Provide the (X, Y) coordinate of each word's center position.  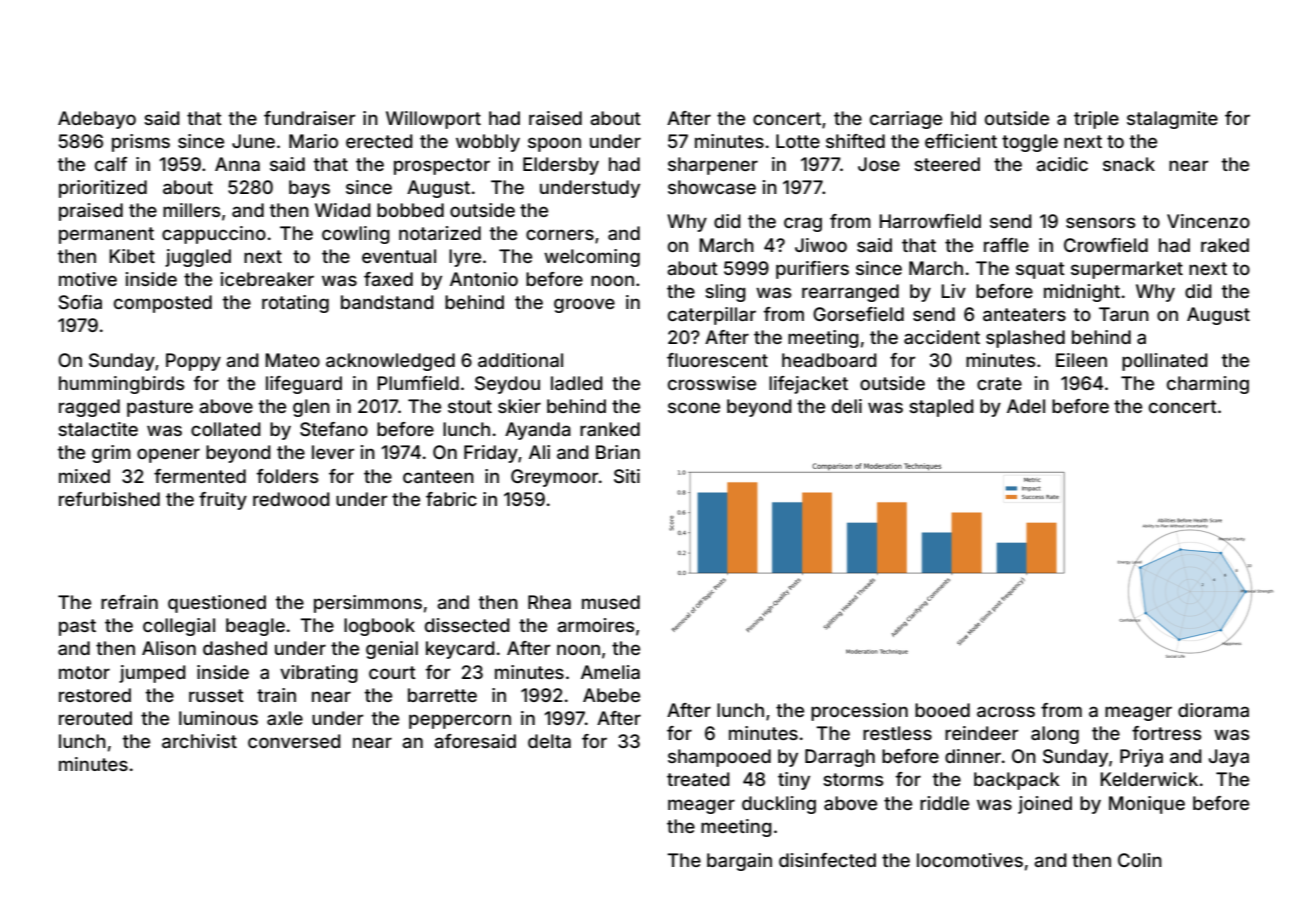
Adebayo (97, 120)
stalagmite (1172, 120)
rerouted (95, 718)
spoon (554, 144)
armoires (595, 625)
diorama (1213, 710)
